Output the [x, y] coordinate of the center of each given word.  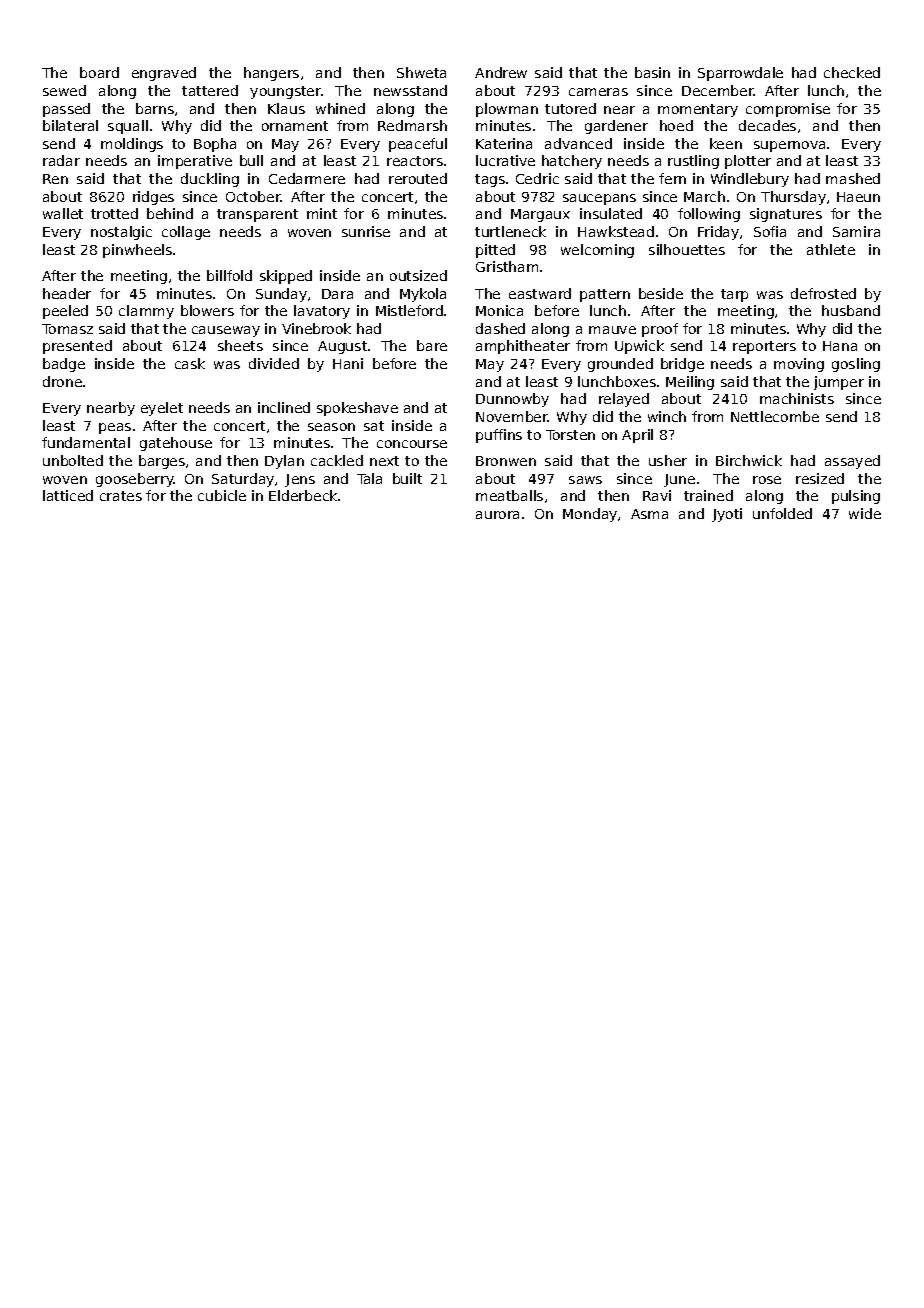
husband [851, 310]
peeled [65, 312]
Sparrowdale [740, 74]
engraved [164, 74]
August [342, 347]
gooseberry [135, 480]
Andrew [501, 72]
